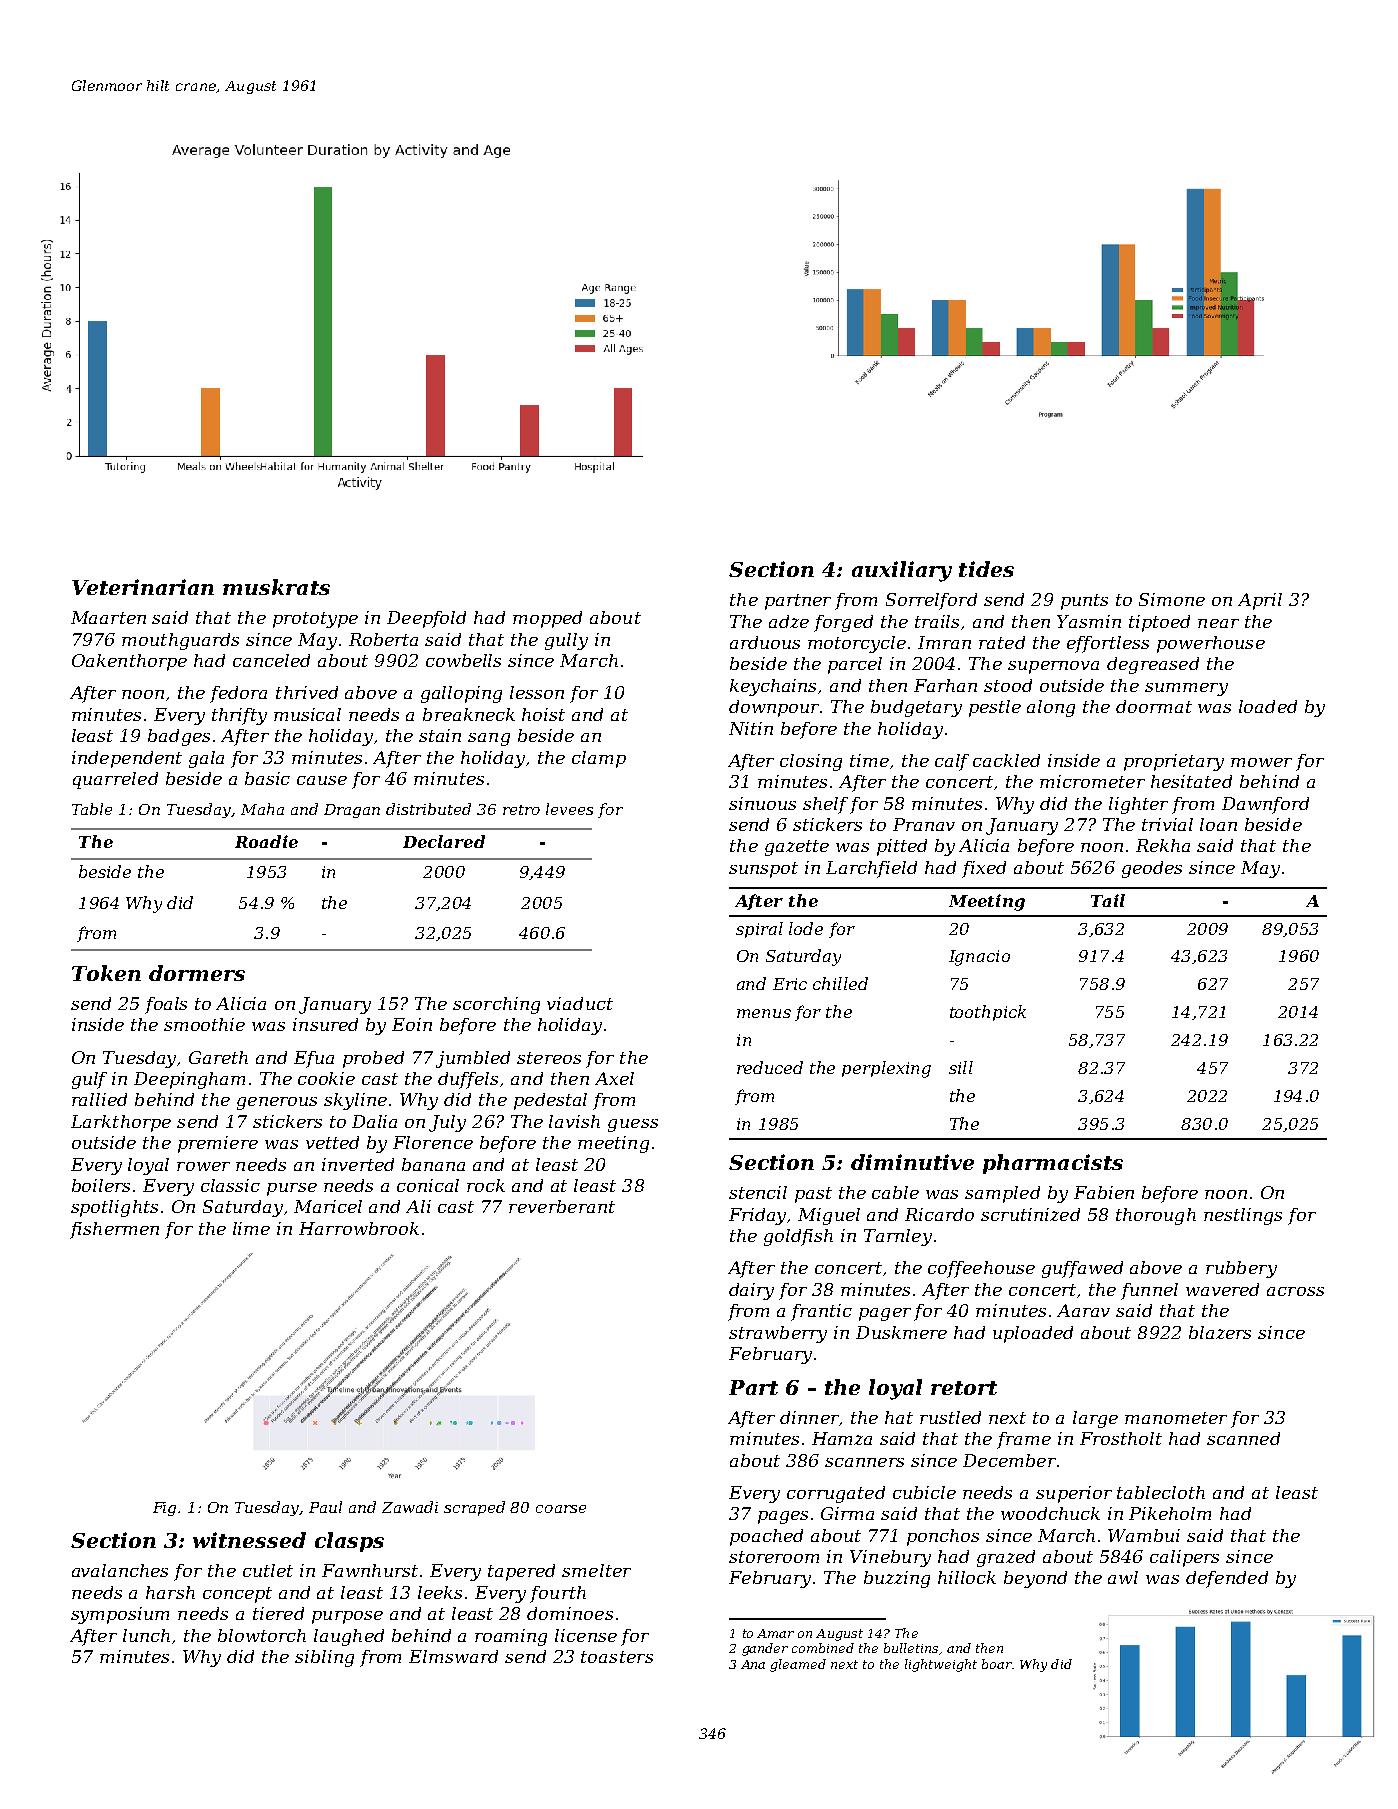 The width and height of the screenshot is (1398, 1809). Describe the element at coordinates (986, 569) in the screenshot. I see `tides` at that location.
